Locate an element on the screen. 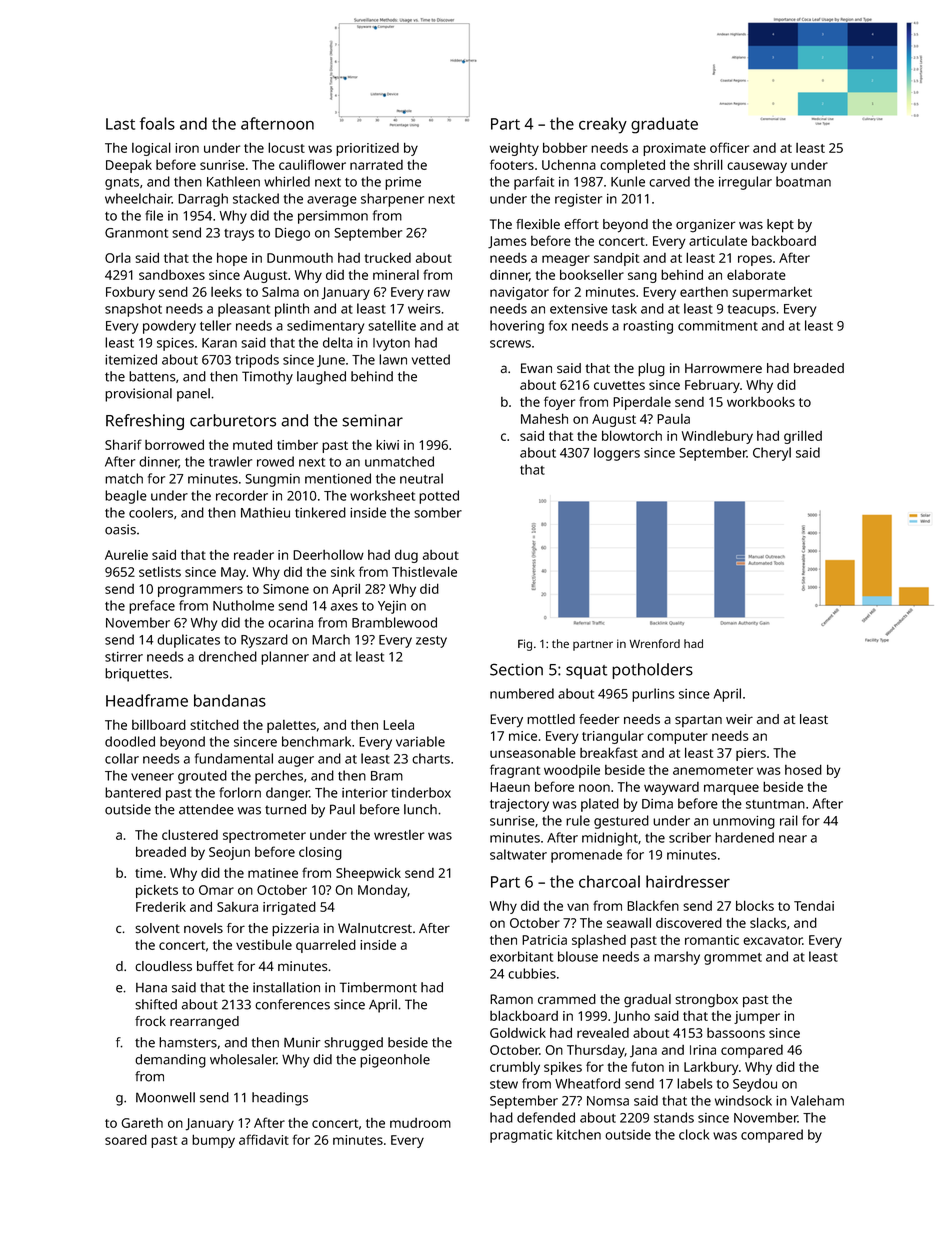 The height and width of the screenshot is (1233, 952). hosed is located at coordinates (803, 769).
